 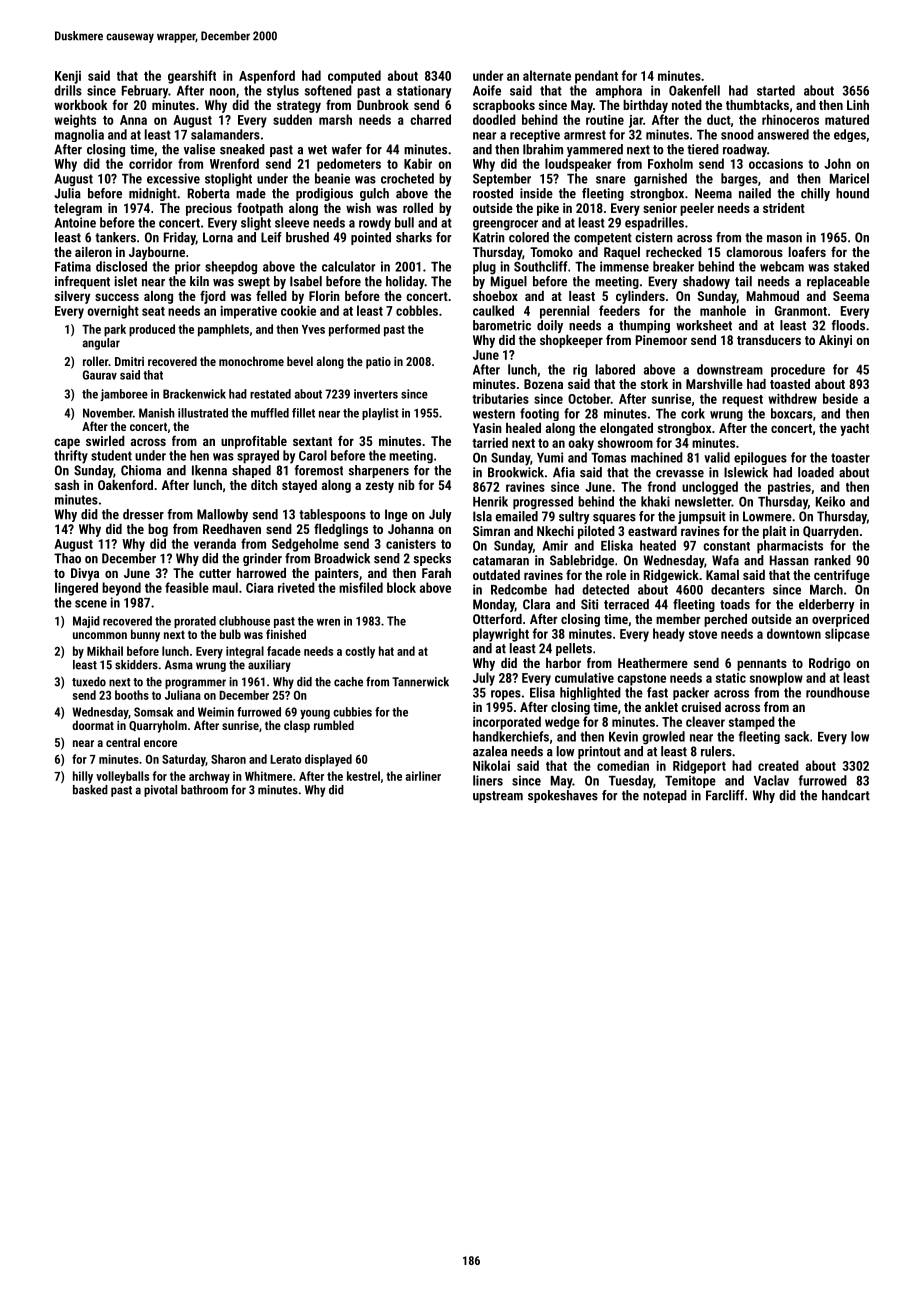 What do you see at coordinates (797, 736) in the document?
I see `sack` at bounding box center [797, 736].
